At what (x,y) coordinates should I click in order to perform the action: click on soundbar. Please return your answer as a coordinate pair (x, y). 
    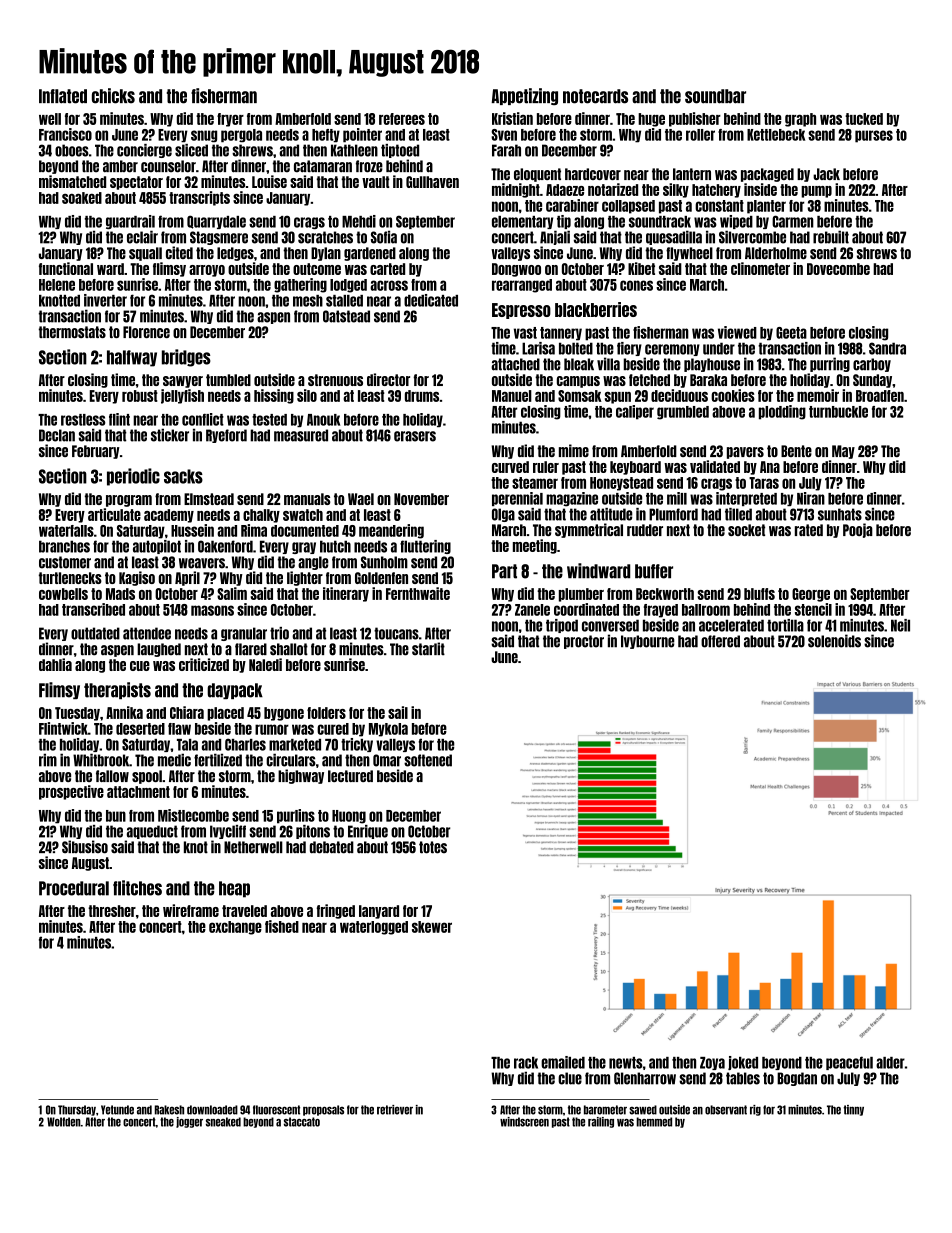
    Looking at the image, I should click on (715, 96).
